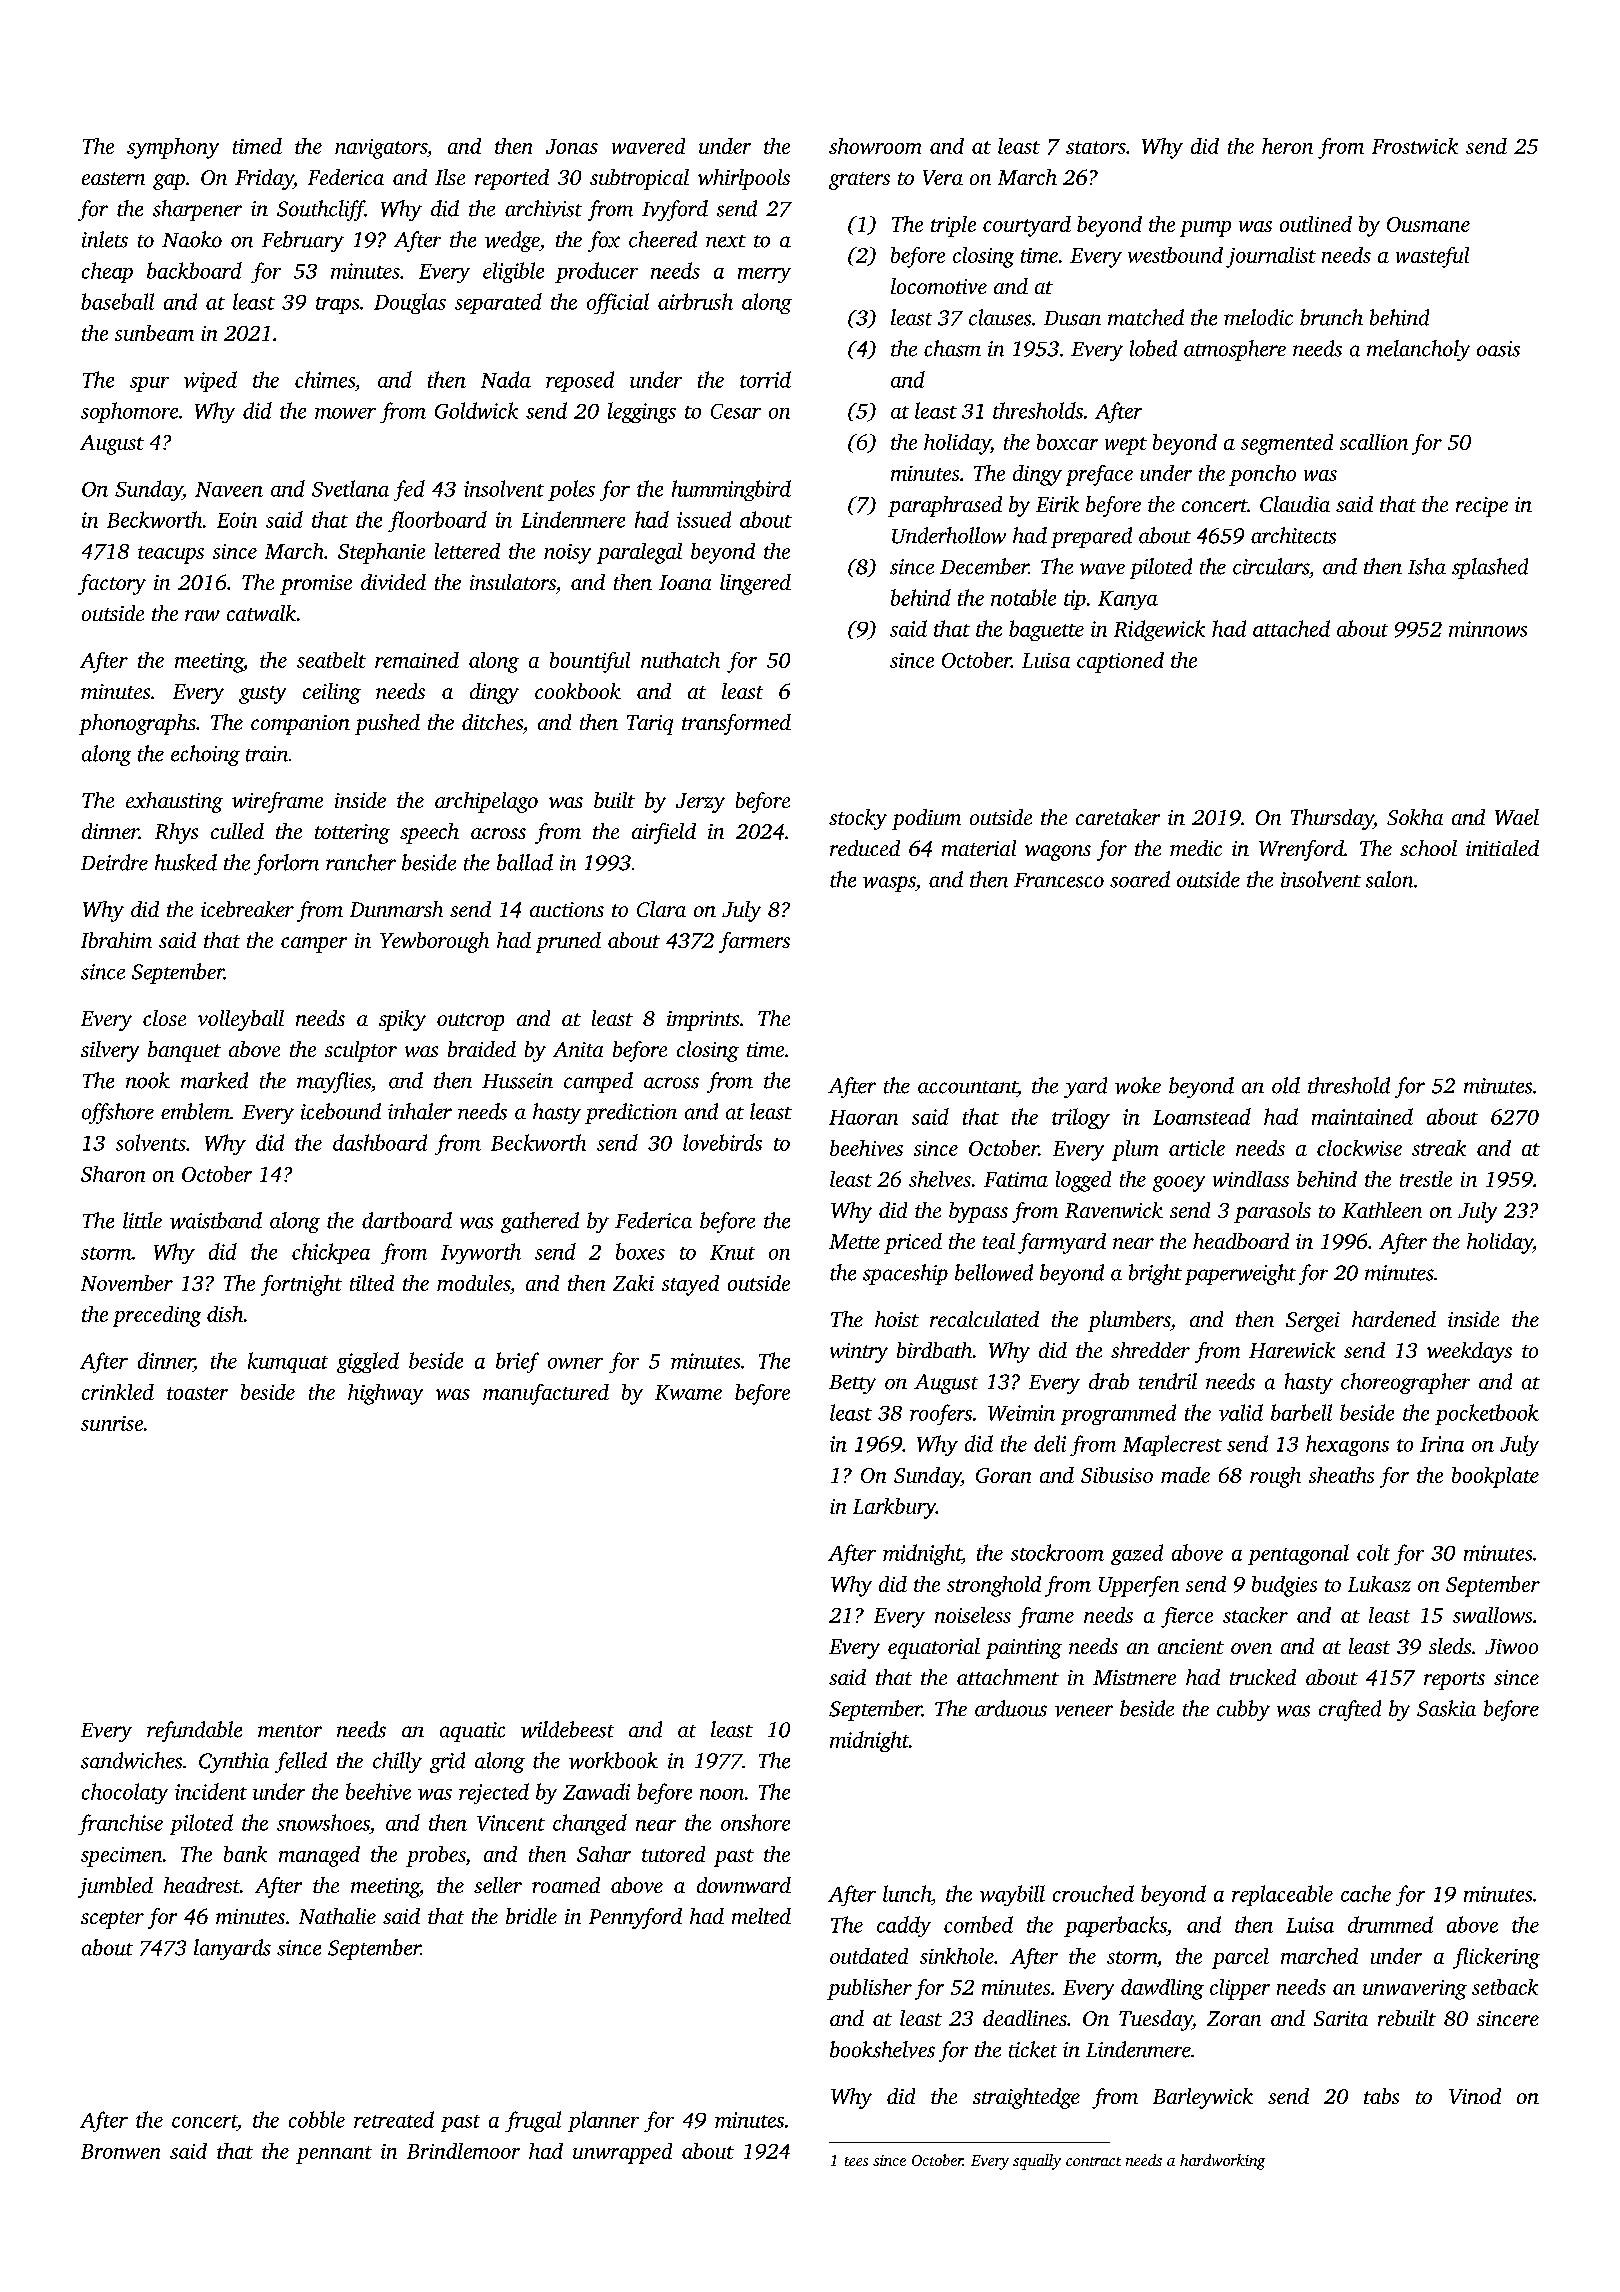 This screenshot has height=2292, width=1620. I want to click on symphony, so click(173, 148).
